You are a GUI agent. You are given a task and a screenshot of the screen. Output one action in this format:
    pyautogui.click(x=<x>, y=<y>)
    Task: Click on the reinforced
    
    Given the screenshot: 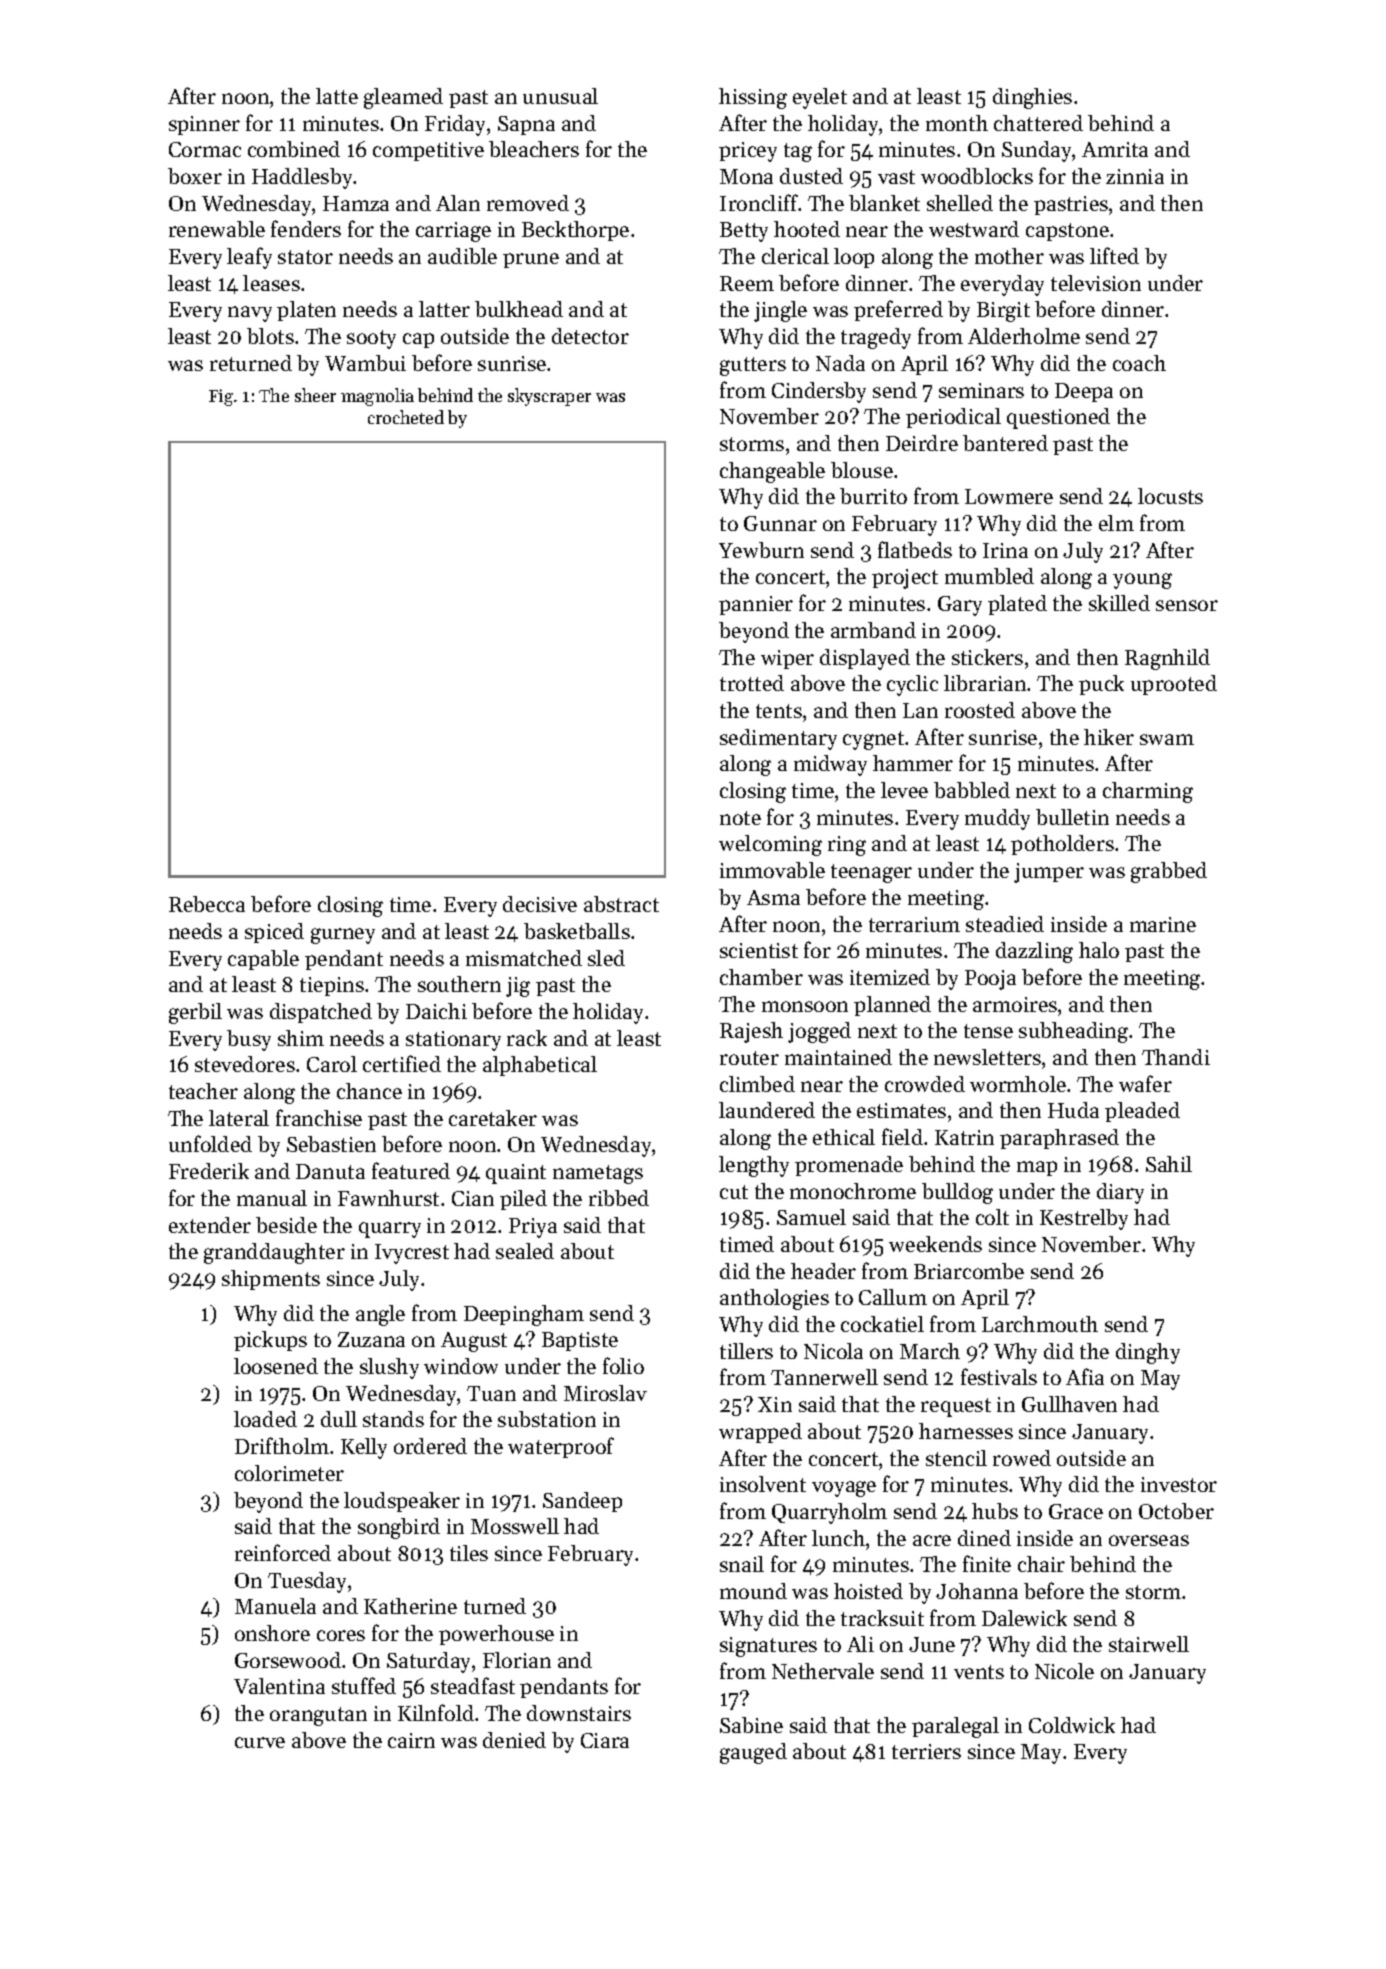 What is the action you would take?
    pyautogui.click(x=283, y=1552)
